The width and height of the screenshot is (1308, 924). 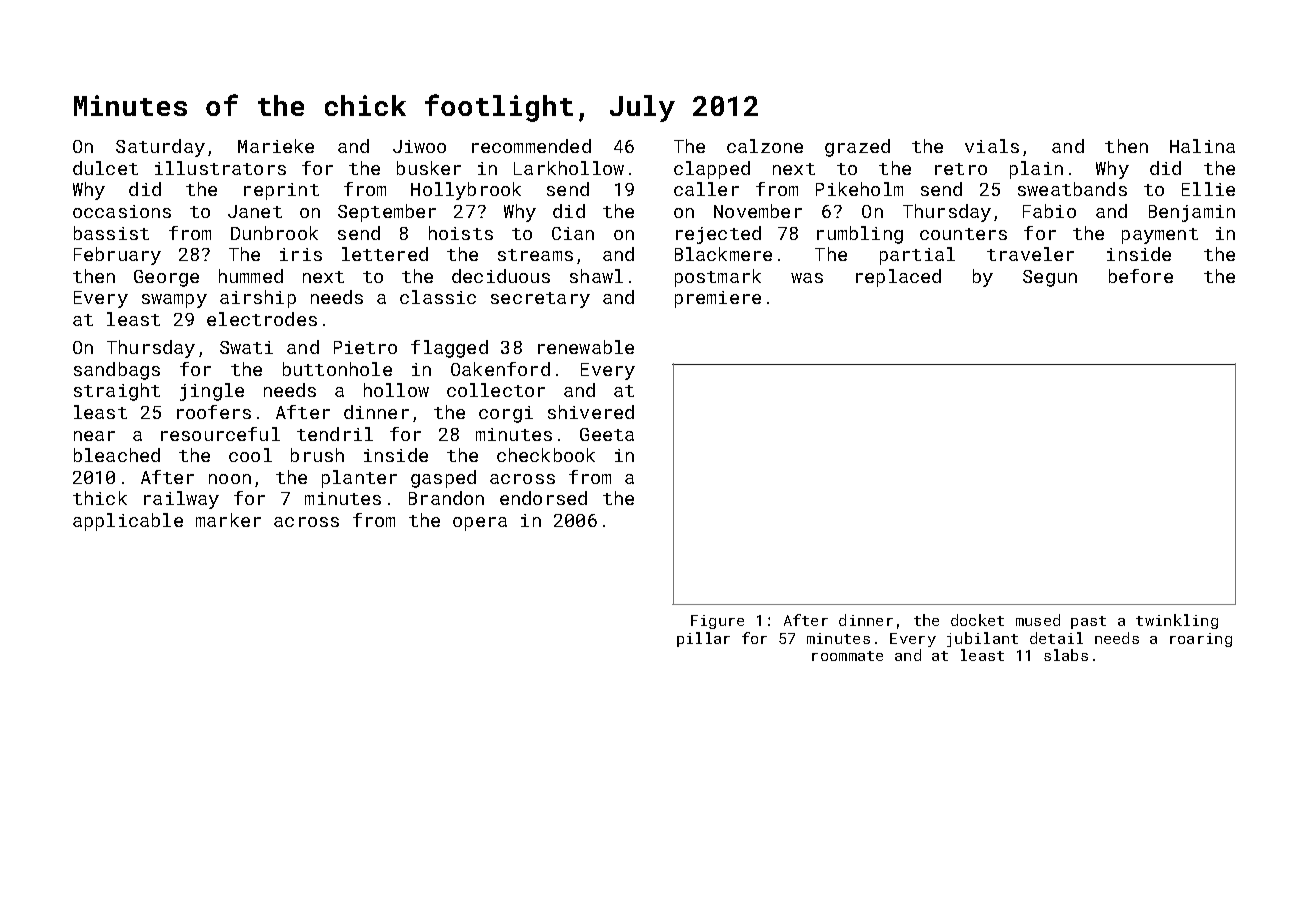 What do you see at coordinates (765, 146) in the screenshot?
I see `calzone` at bounding box center [765, 146].
